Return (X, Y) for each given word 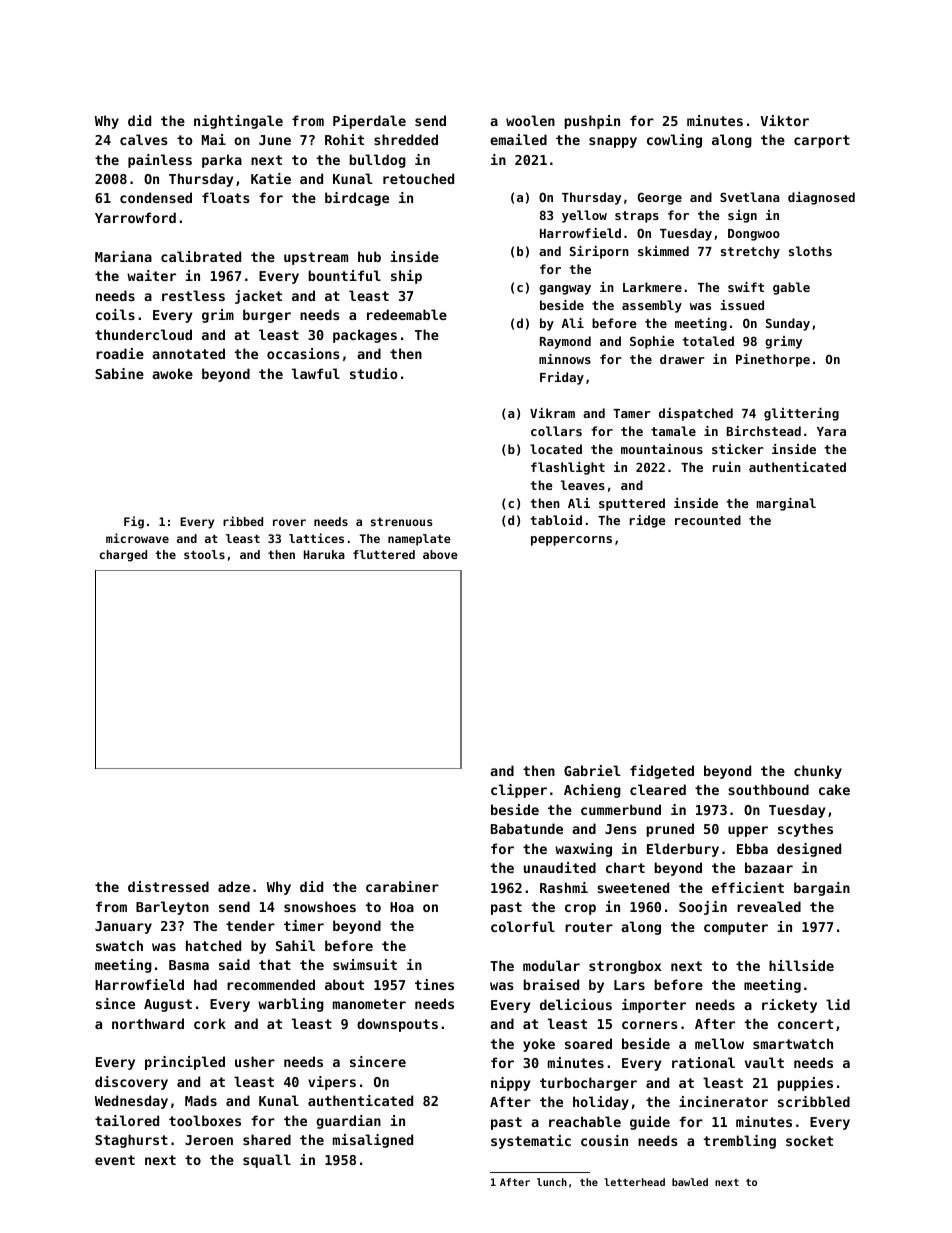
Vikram (552, 413)
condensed (156, 197)
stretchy (750, 252)
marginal (786, 504)
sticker (738, 449)
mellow (719, 1043)
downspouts (397, 1025)
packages (365, 336)
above (440, 554)
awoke (172, 373)
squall (267, 1161)
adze (234, 886)
